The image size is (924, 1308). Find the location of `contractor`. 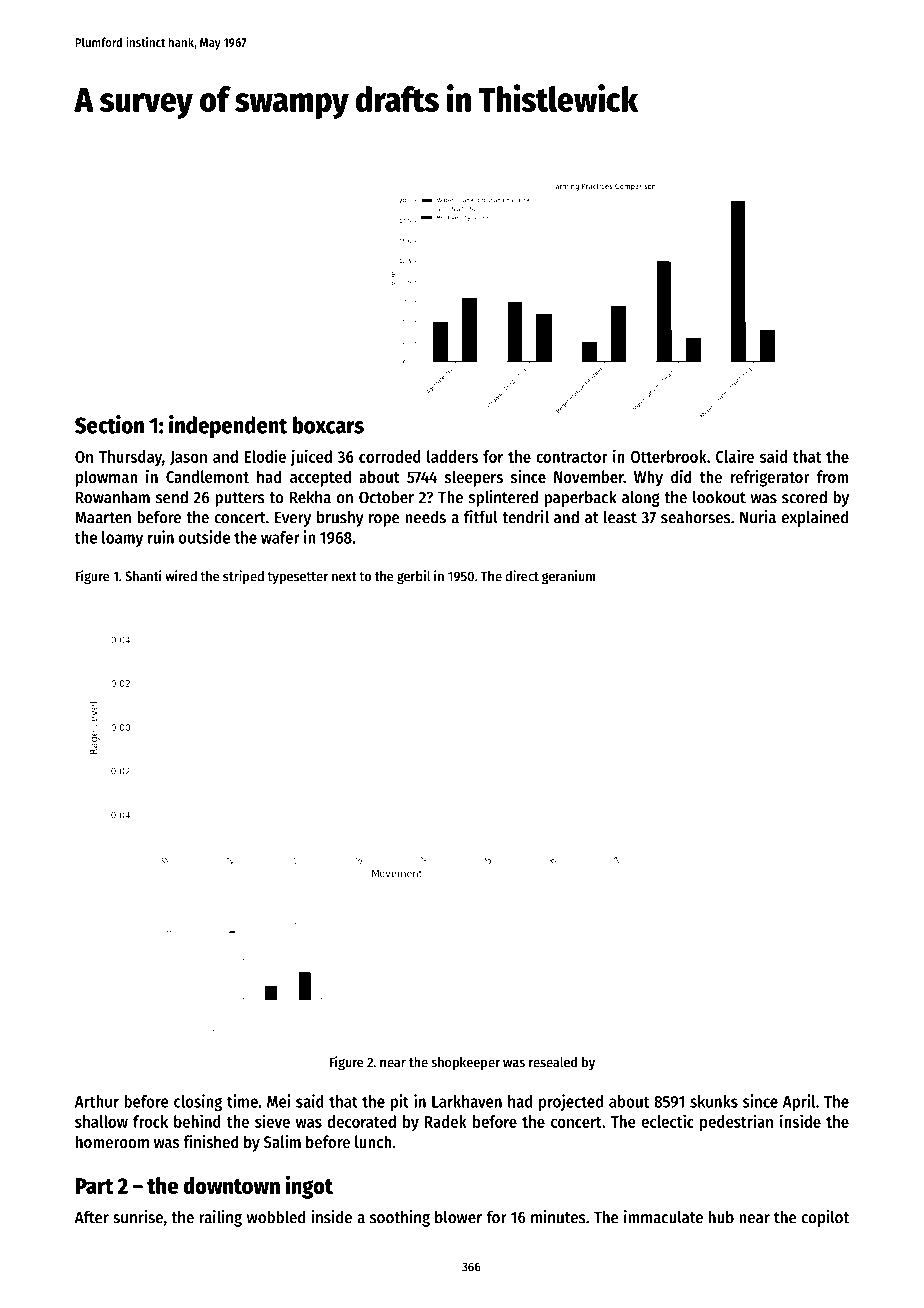

contractor is located at coordinates (572, 457).
